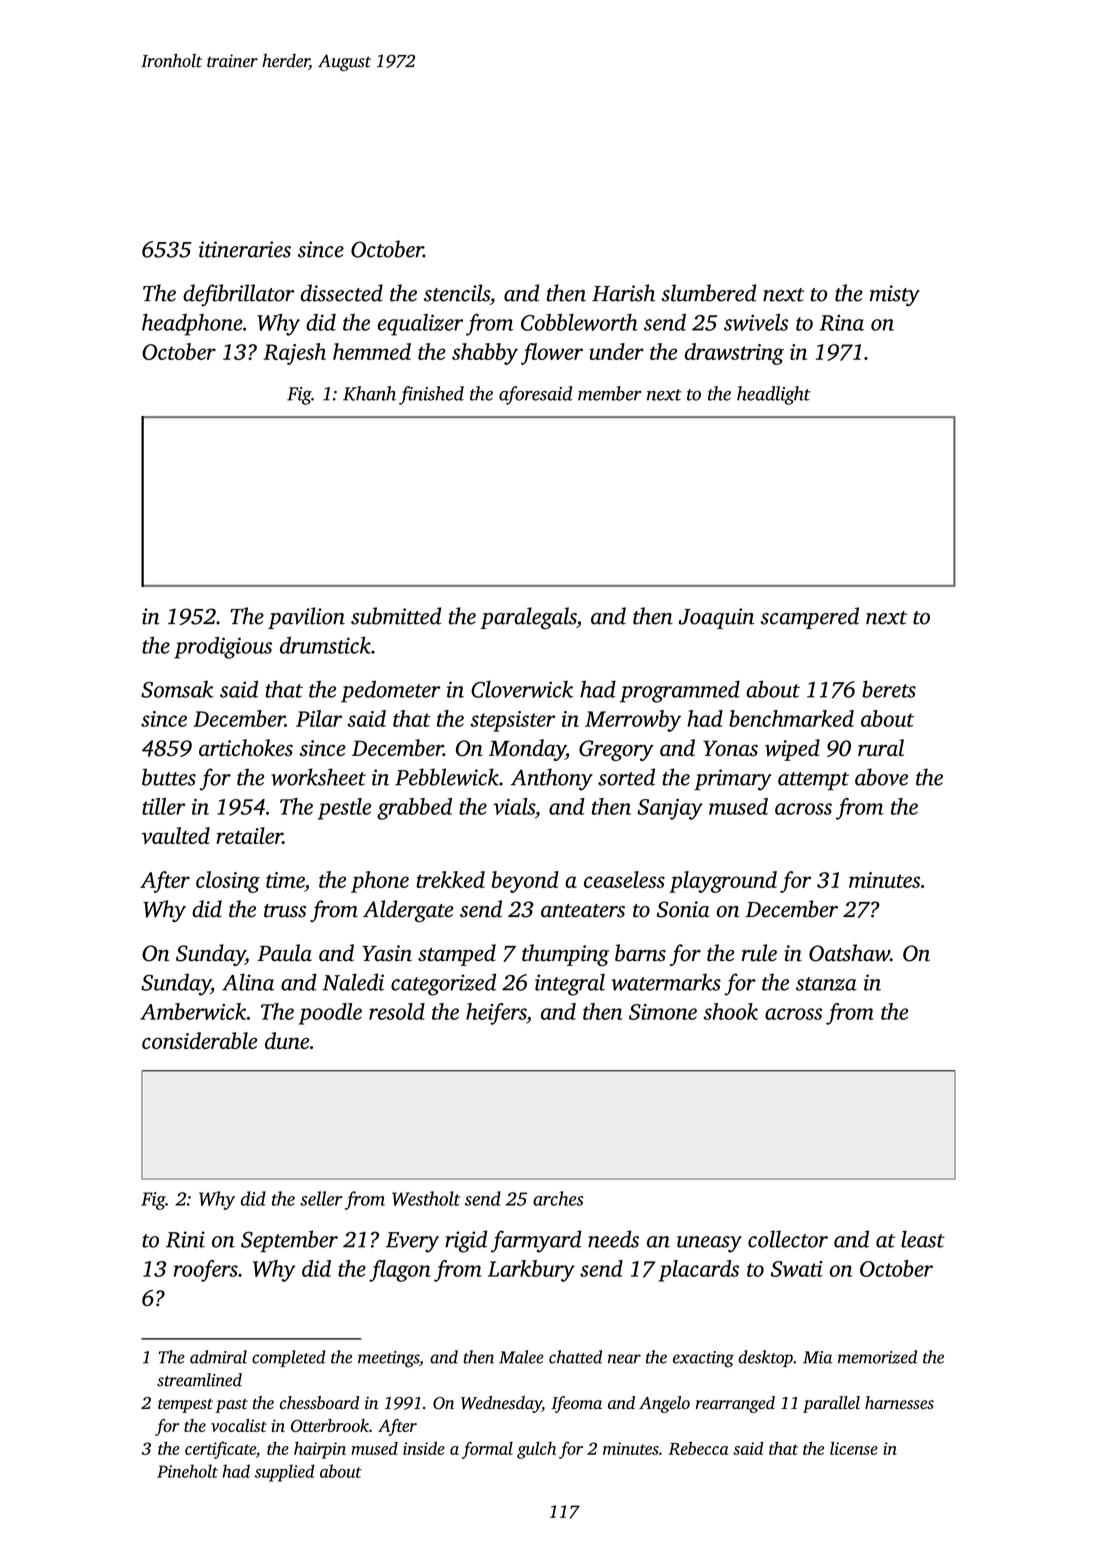 This image has width=1097, height=1558. Describe the element at coordinates (388, 1359) in the image. I see `meetings` at that location.
